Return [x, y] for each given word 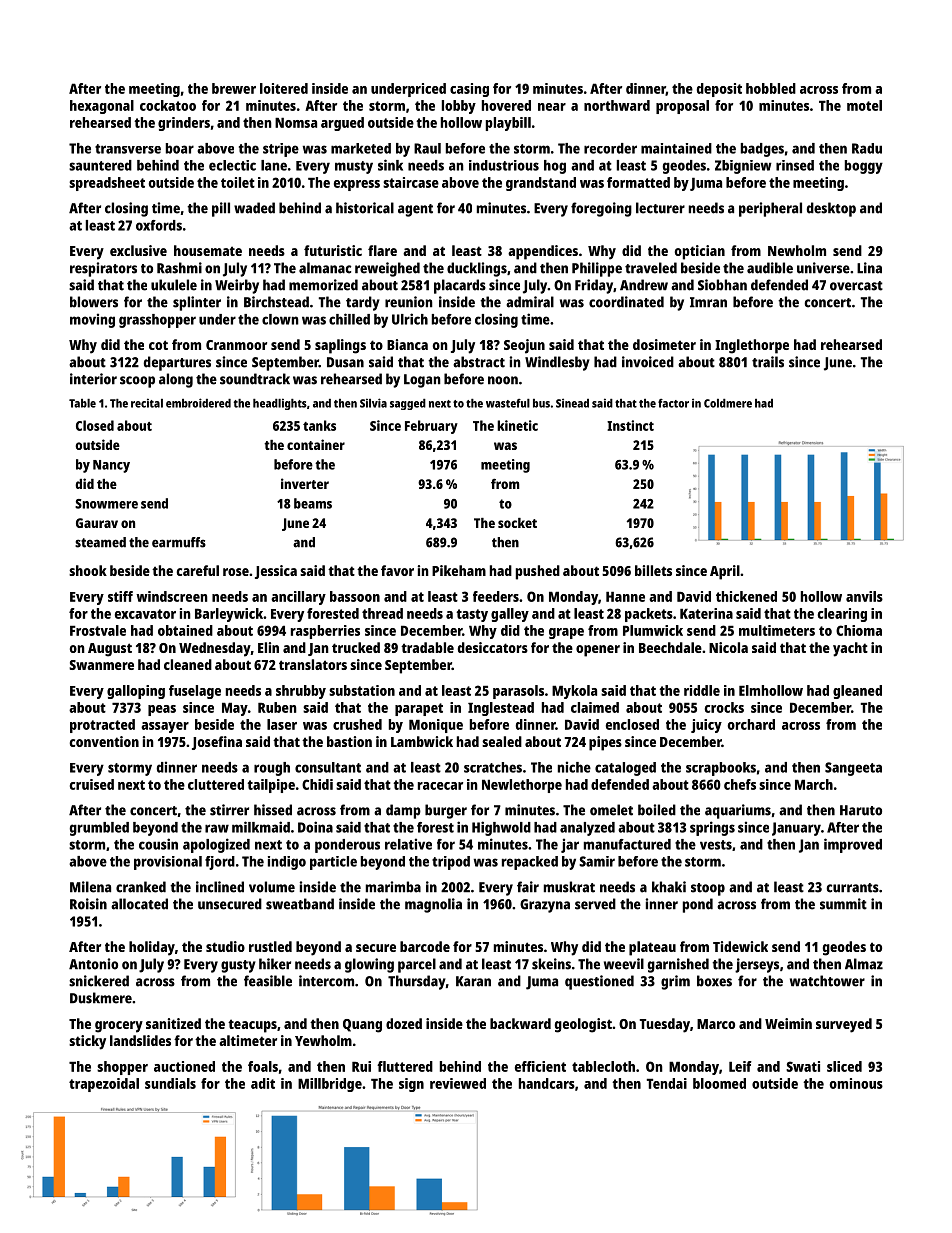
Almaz [864, 964]
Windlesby [557, 363]
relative [408, 844]
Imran [708, 302]
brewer [234, 88]
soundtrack [255, 379]
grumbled [99, 829]
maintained [676, 148]
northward [617, 105]
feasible [268, 981]
